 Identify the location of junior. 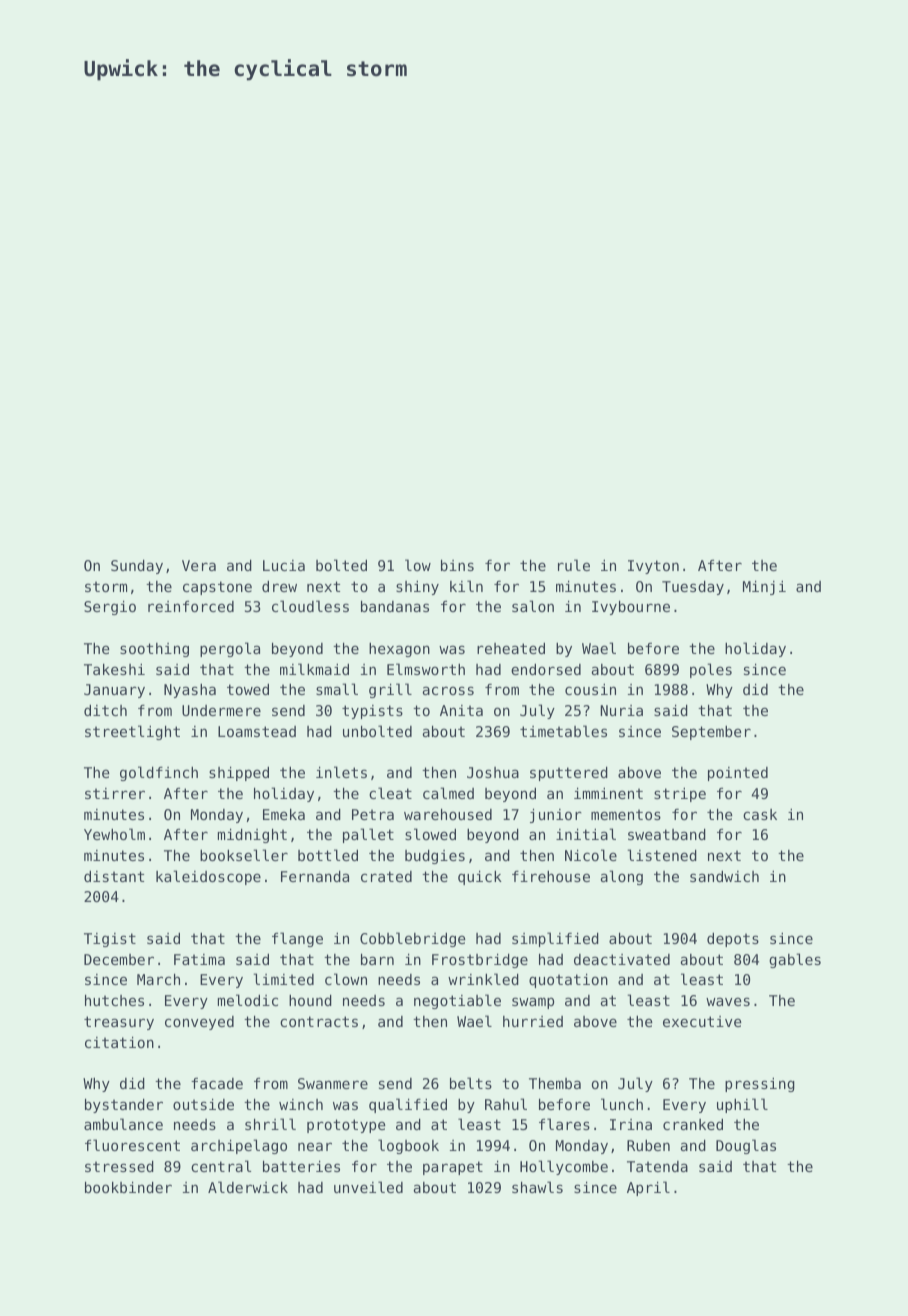
(556, 816).
